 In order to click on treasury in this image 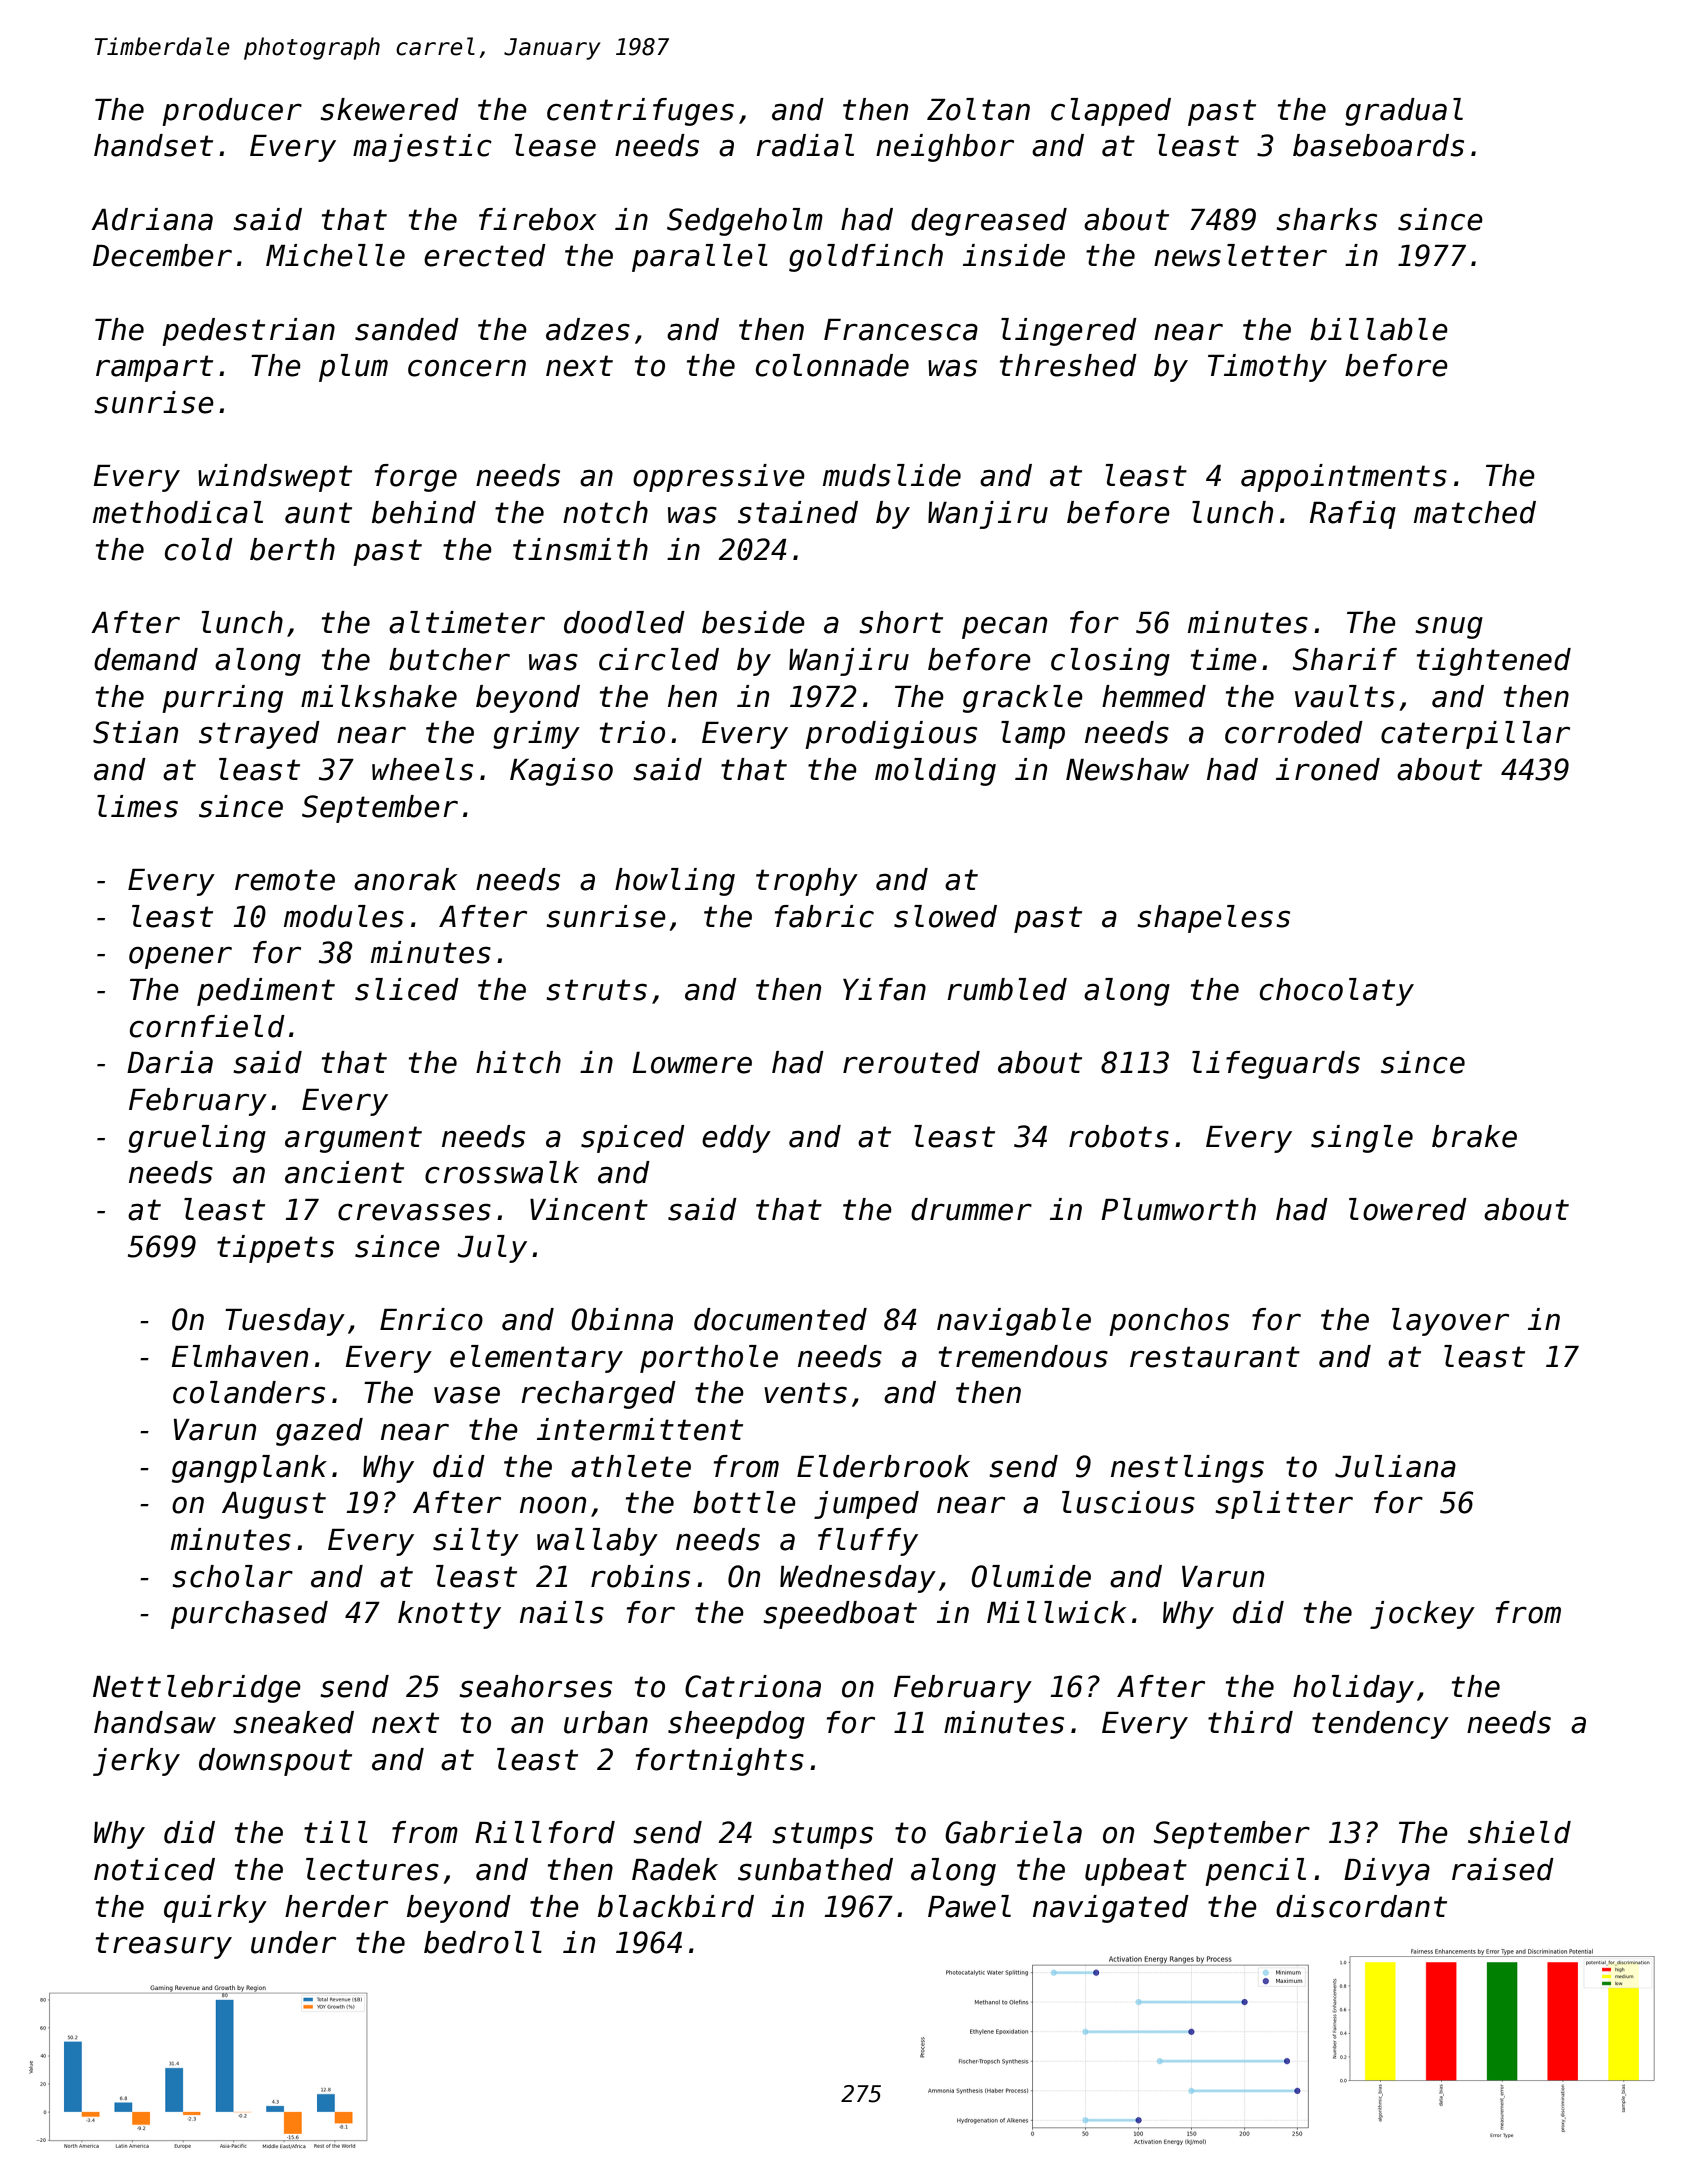, I will do `click(164, 1945)`.
